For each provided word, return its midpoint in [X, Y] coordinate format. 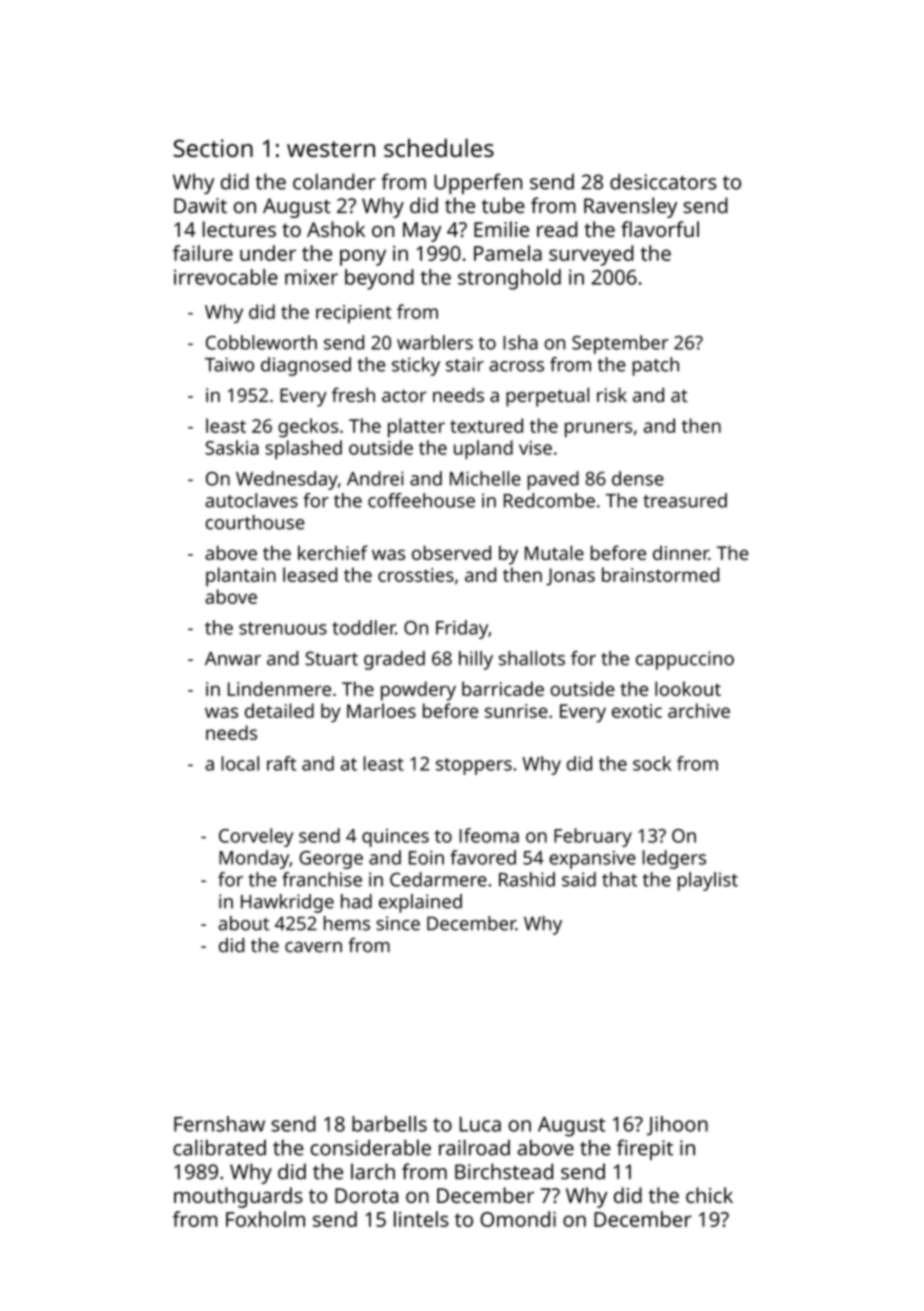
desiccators [663, 181]
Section [213, 148]
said [579, 879]
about [243, 923]
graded [394, 660]
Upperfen [478, 183]
